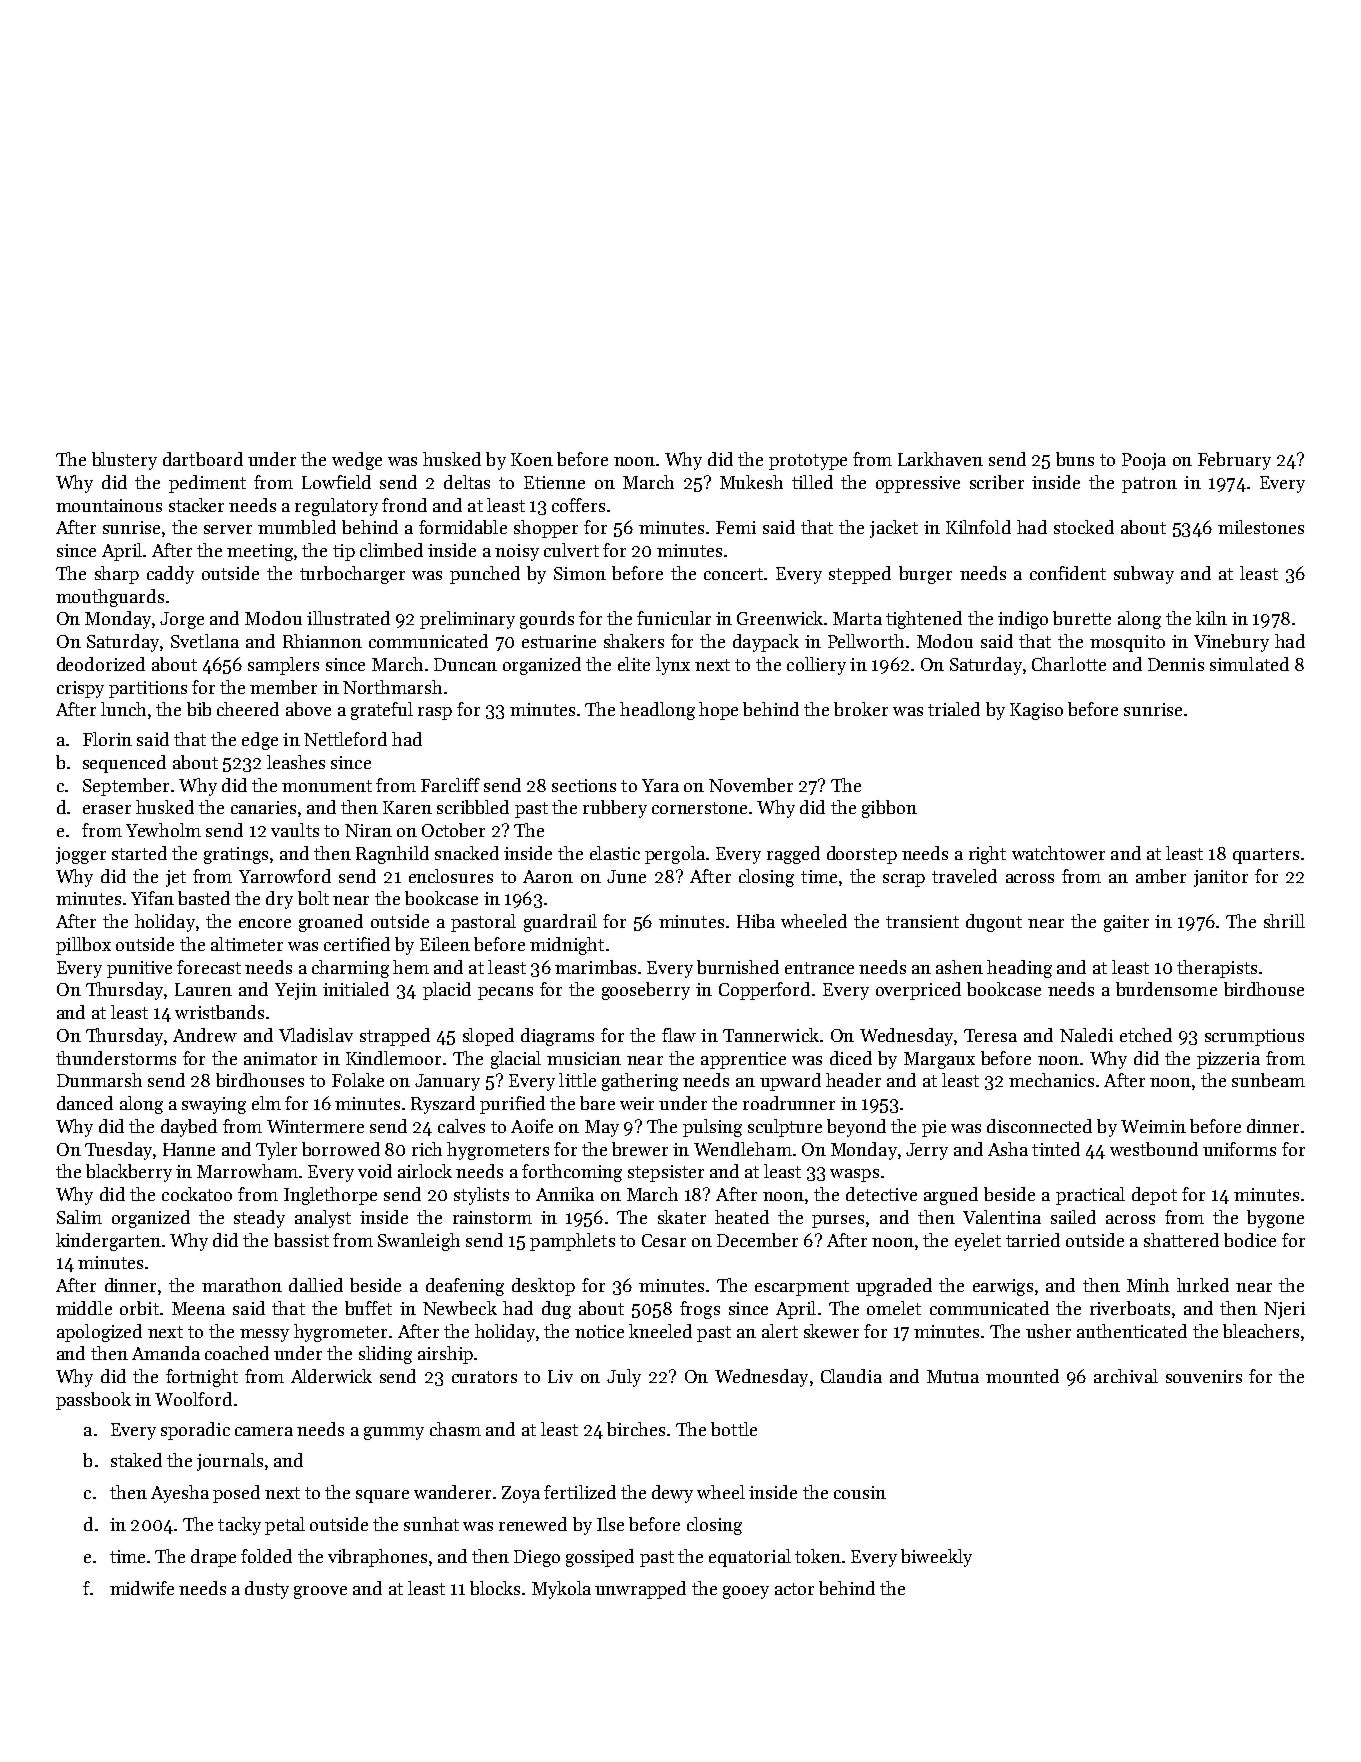 Image resolution: width=1361 pixels, height=1762 pixels. I want to click on Njeri, so click(1284, 1310).
